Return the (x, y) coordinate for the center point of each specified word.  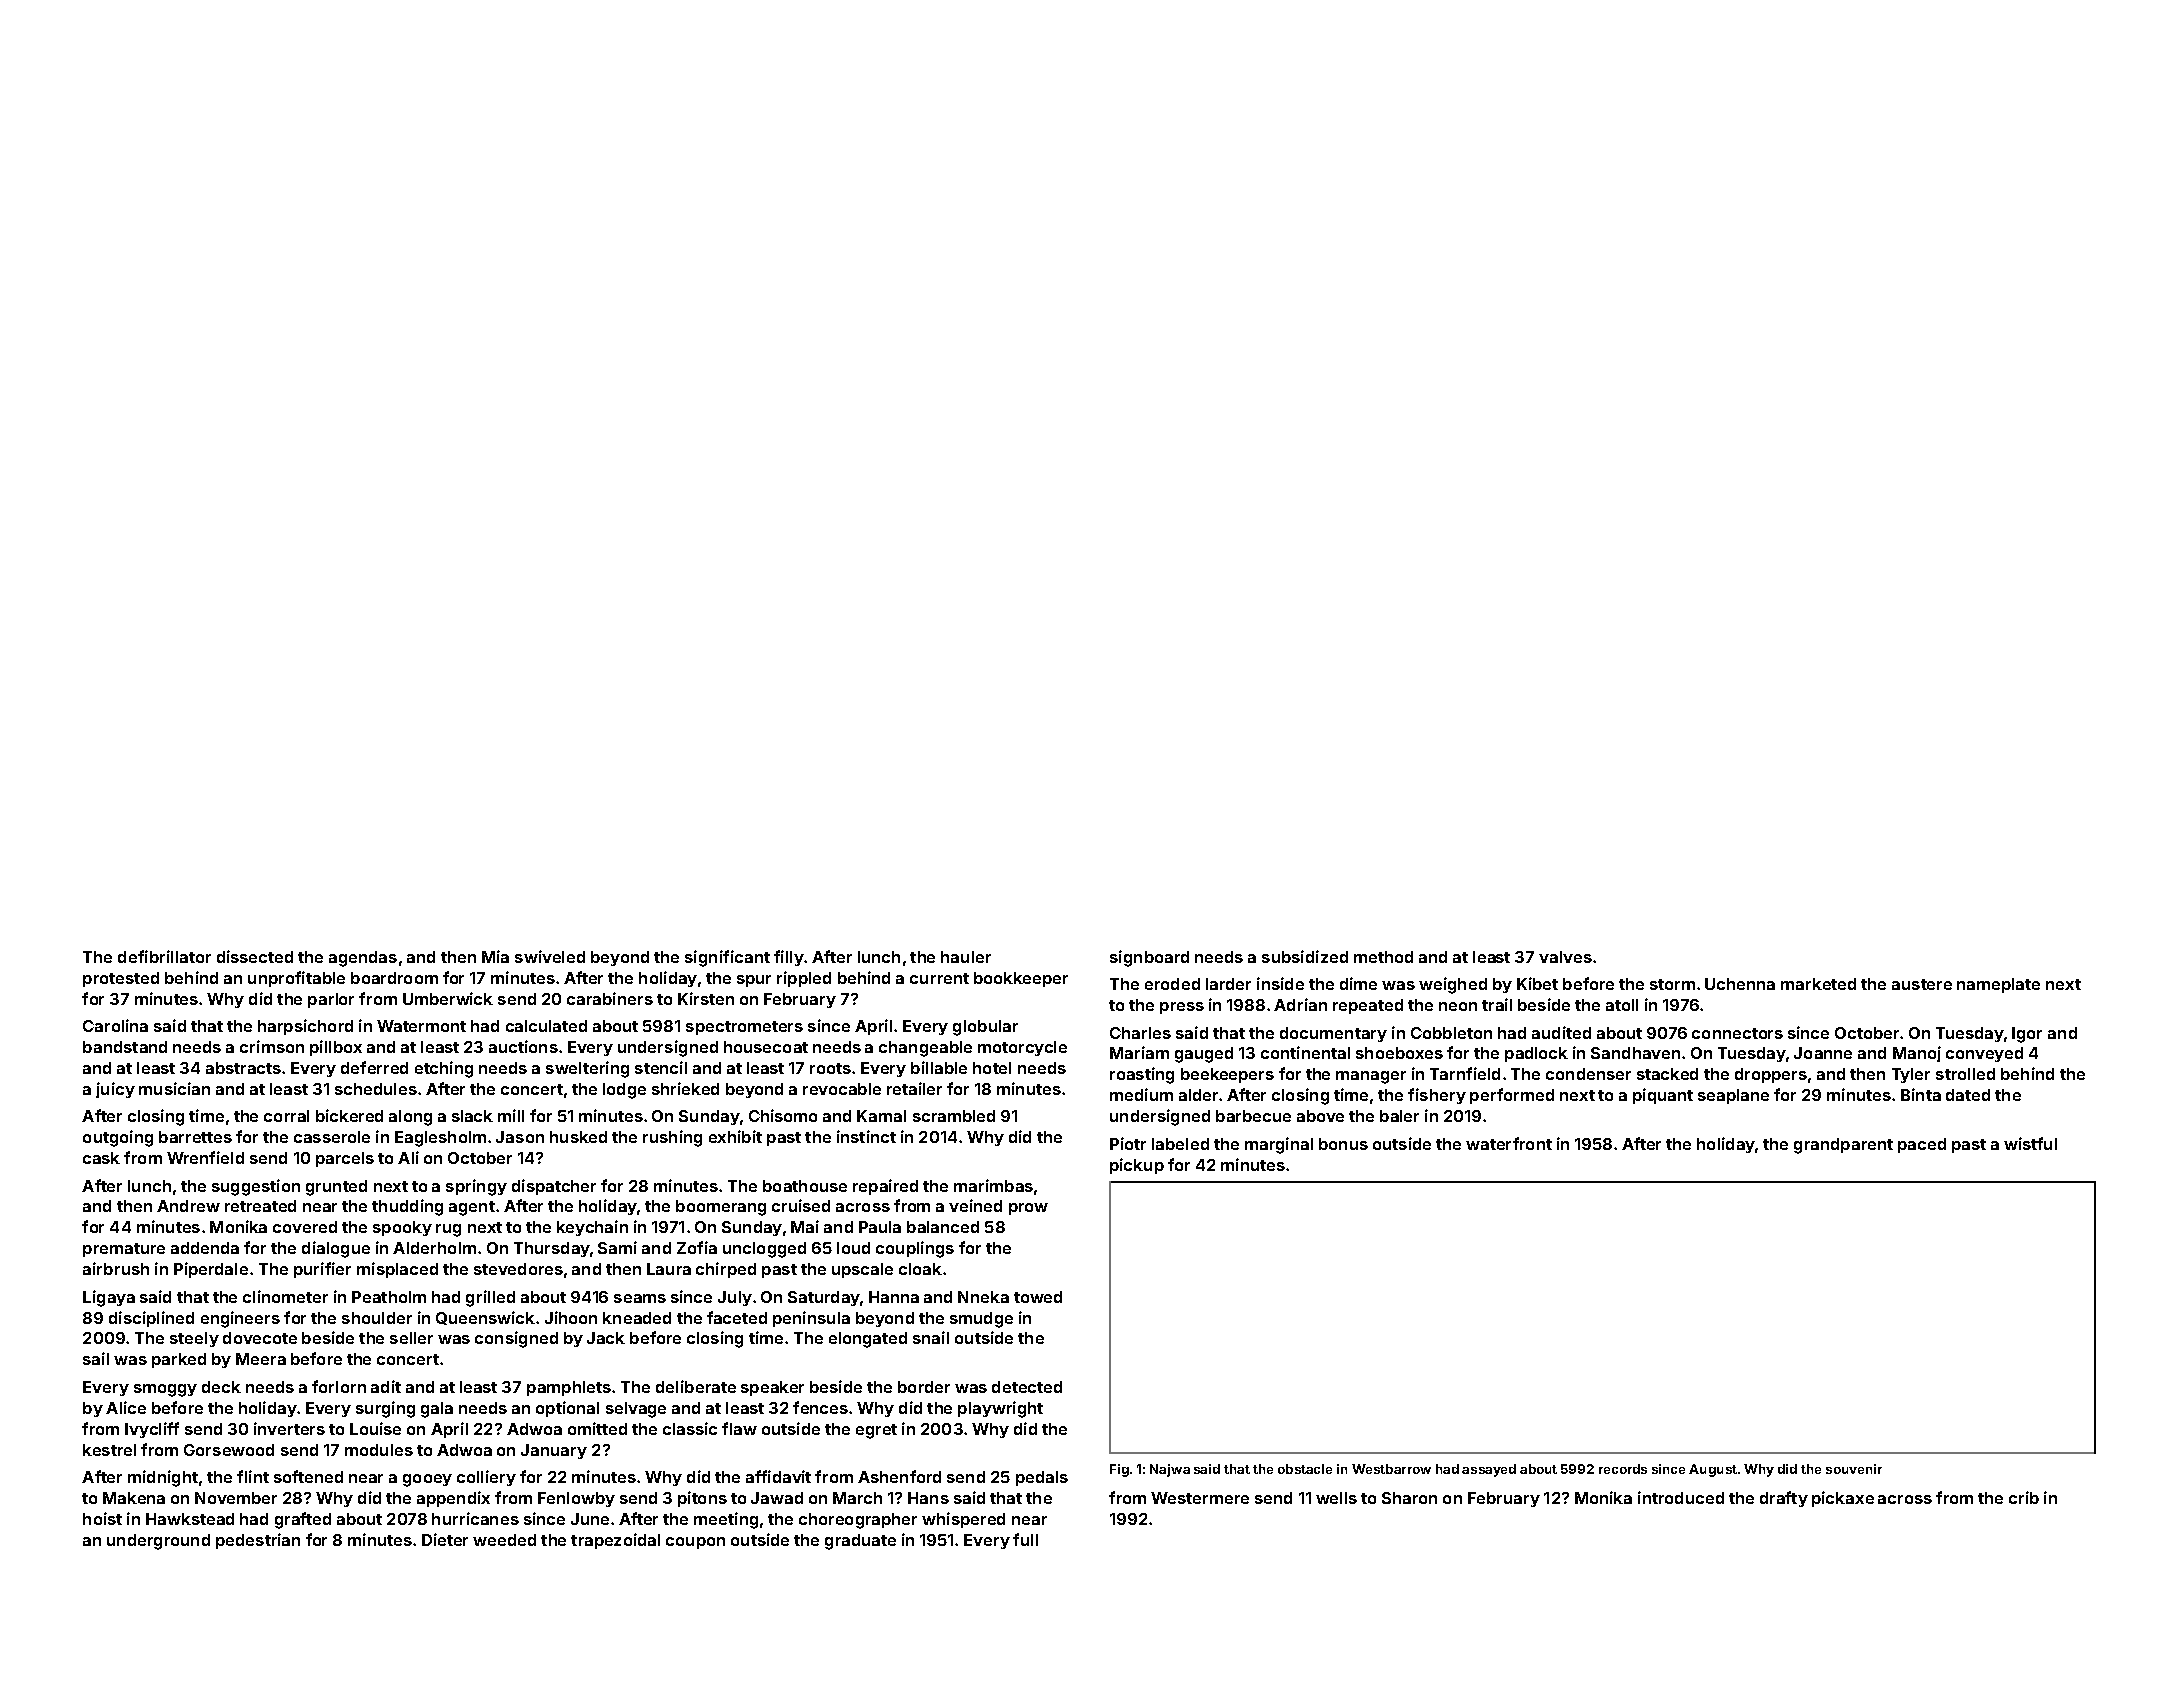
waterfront (1509, 1143)
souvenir (1854, 1469)
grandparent (1843, 1146)
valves (1565, 957)
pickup (1137, 1166)
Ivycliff (152, 1430)
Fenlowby (576, 1499)
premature (124, 1250)
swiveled (550, 956)
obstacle (1305, 1469)
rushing (672, 1138)
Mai (805, 1226)
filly (789, 958)
